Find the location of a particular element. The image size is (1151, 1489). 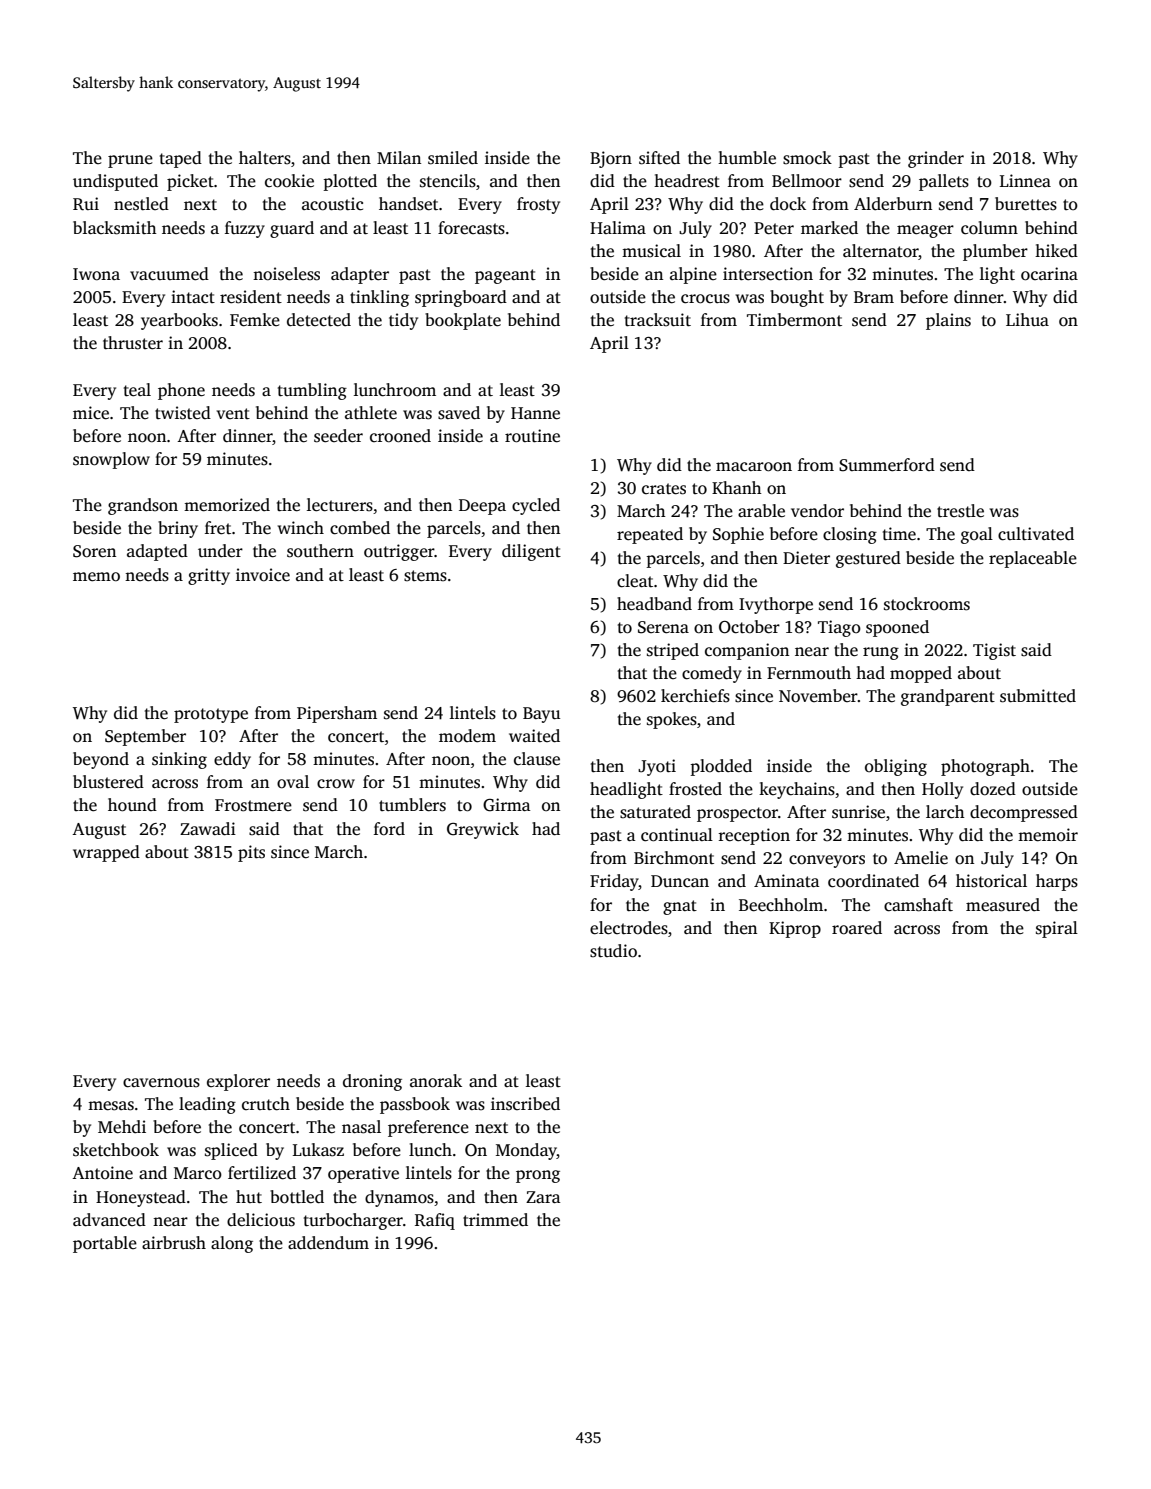

Zara is located at coordinates (543, 1197).
